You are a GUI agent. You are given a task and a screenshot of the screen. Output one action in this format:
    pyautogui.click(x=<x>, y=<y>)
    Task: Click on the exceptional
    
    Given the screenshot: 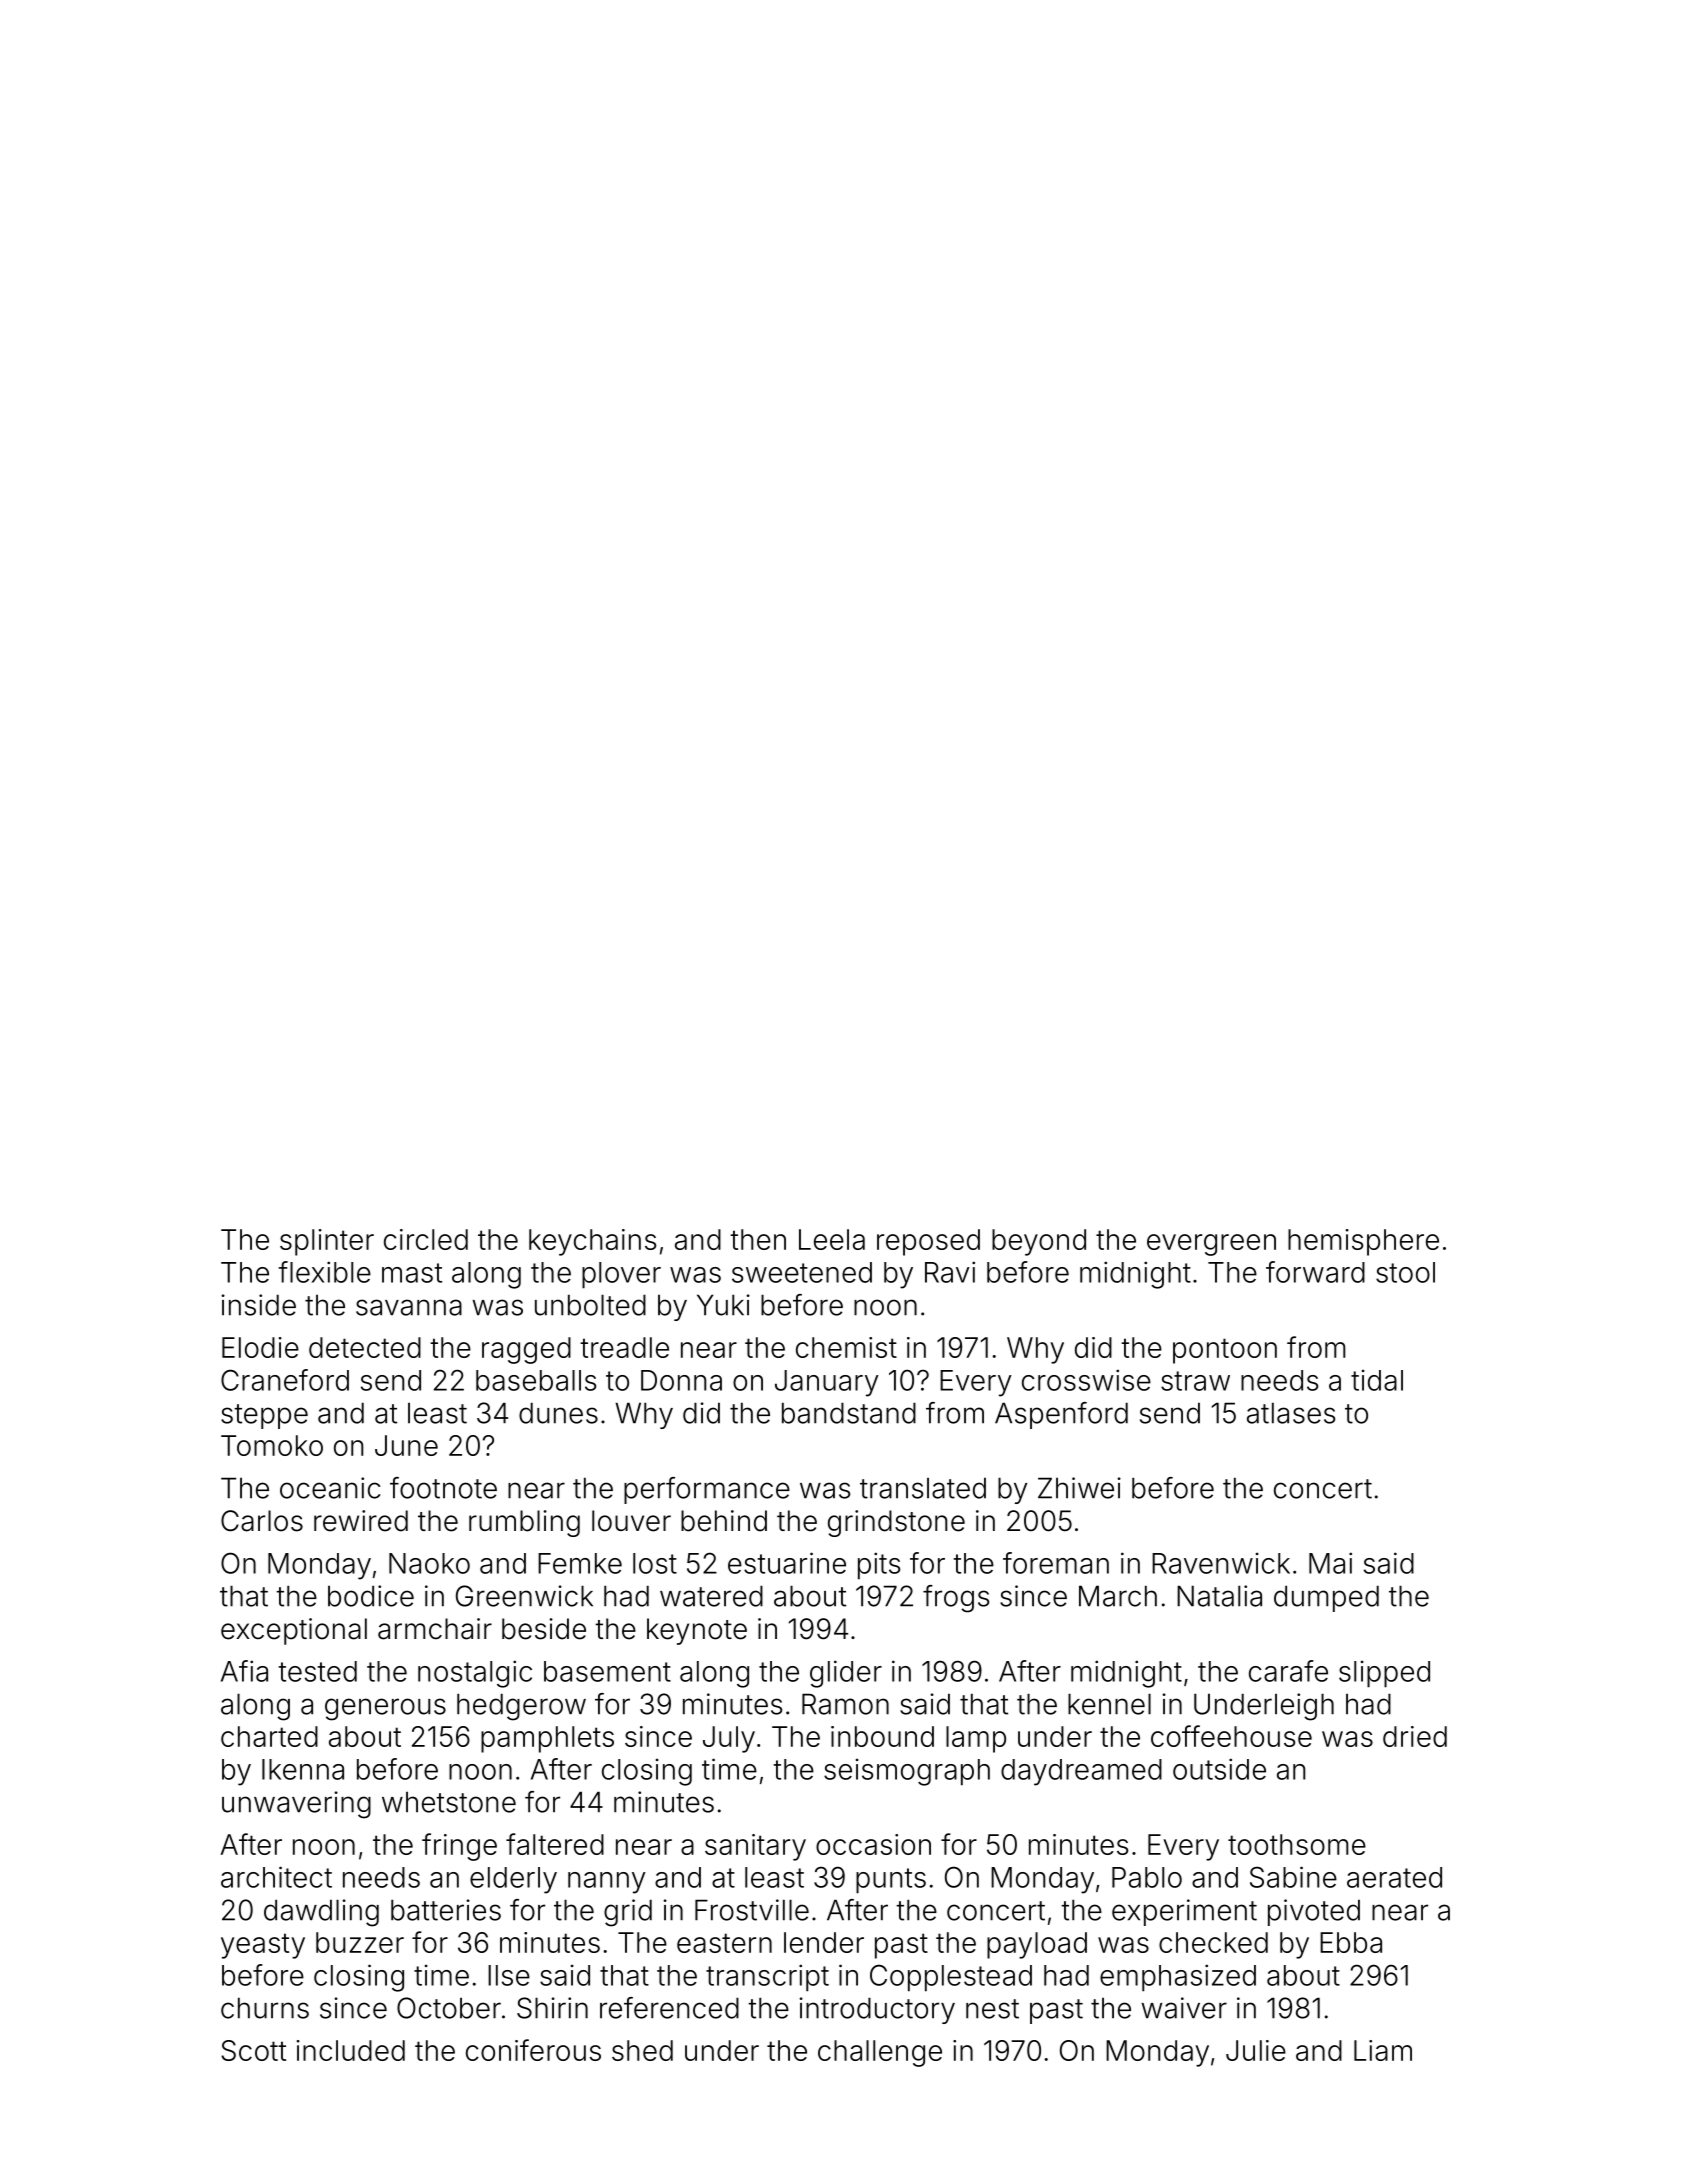 What is the action you would take?
    pyautogui.click(x=294, y=1631)
